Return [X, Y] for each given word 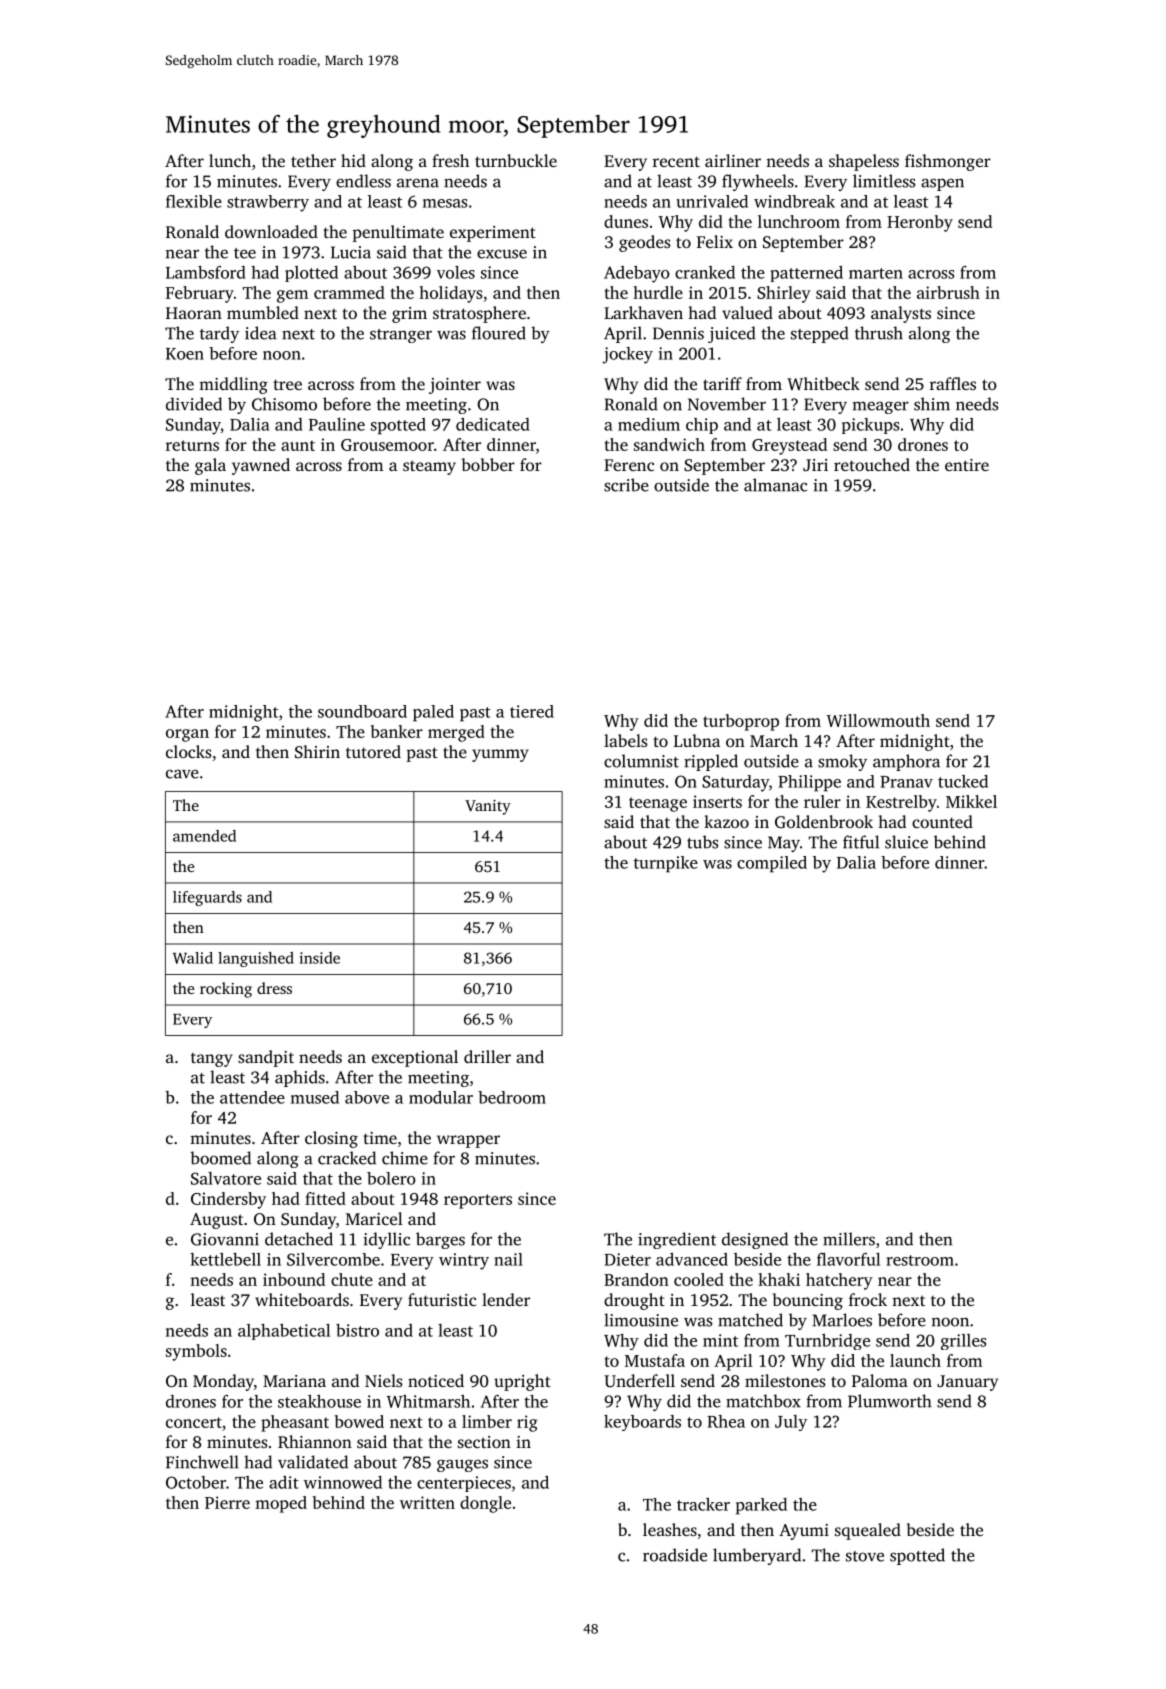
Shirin [317, 751]
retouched [872, 464]
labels [625, 740]
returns [192, 445]
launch [915, 1360]
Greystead [789, 446]
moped [281, 1504]
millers [849, 1239]
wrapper [468, 1141]
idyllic [386, 1240]
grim [409, 315]
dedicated [493, 424]
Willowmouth [878, 720]
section [484, 1442]
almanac [775, 485]
